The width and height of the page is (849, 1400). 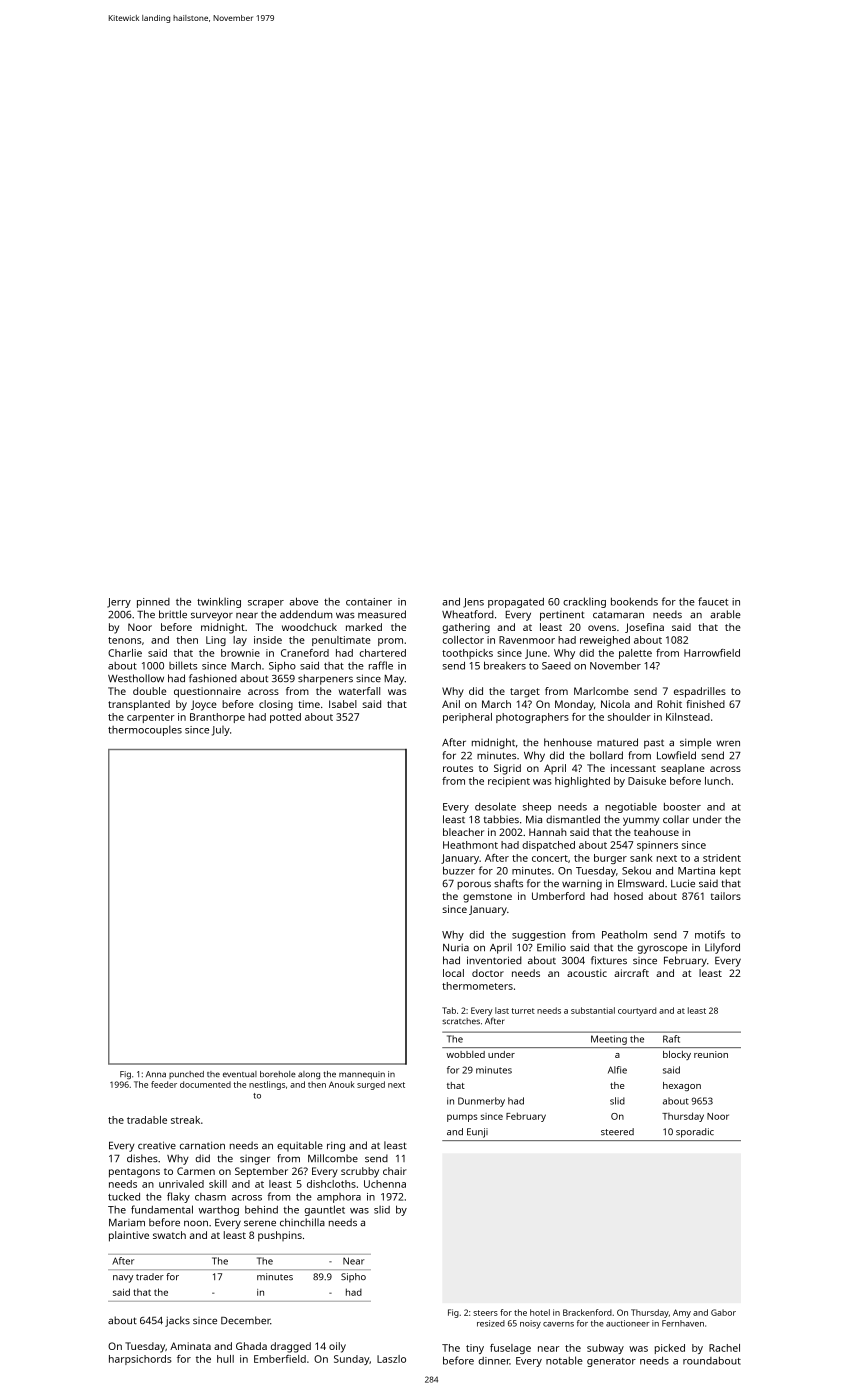 I want to click on chair, so click(x=395, y=1171).
